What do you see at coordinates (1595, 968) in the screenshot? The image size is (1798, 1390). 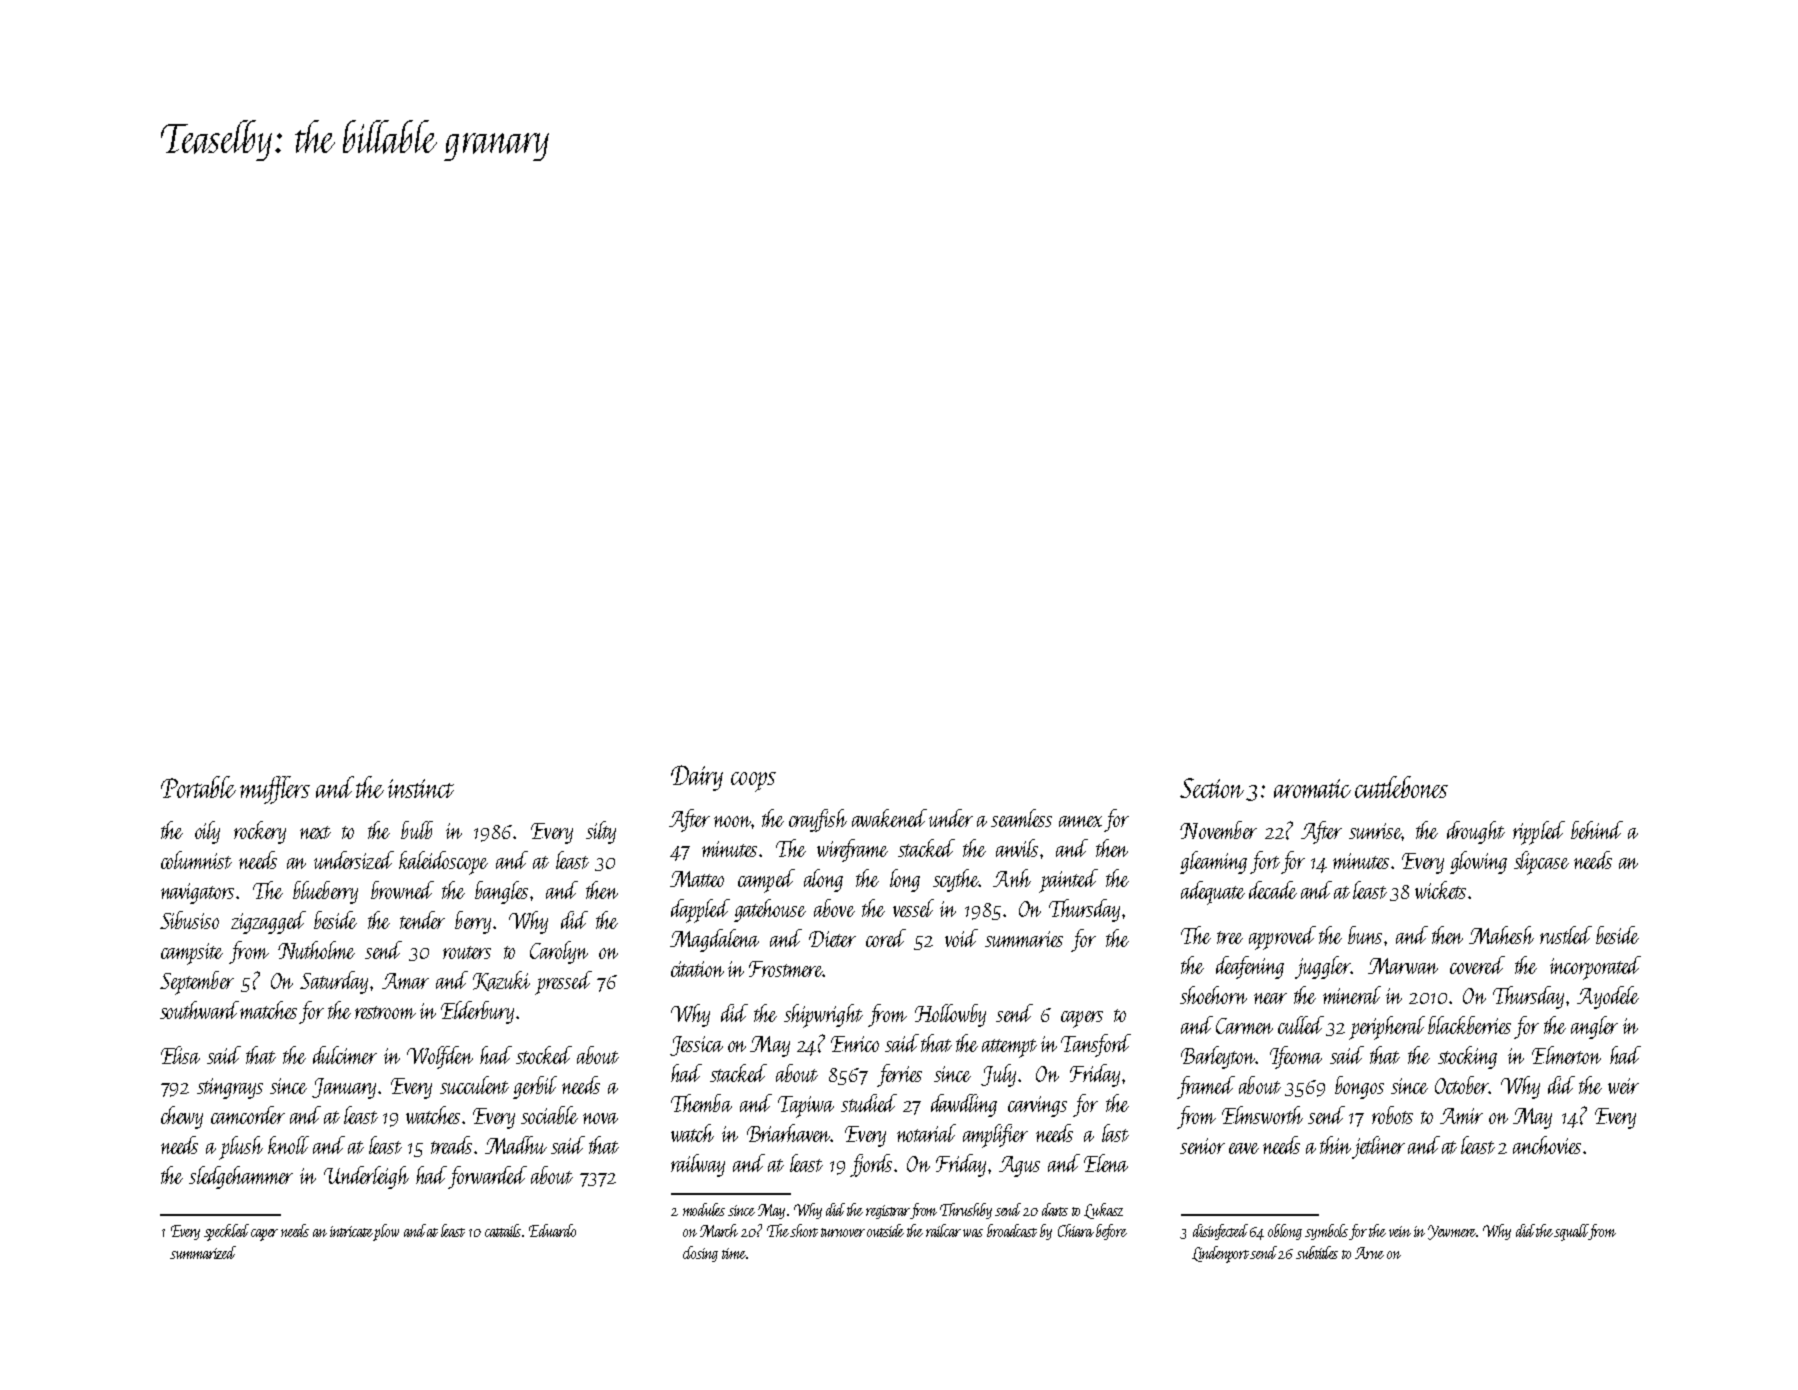 I see `incorporated` at bounding box center [1595, 968].
